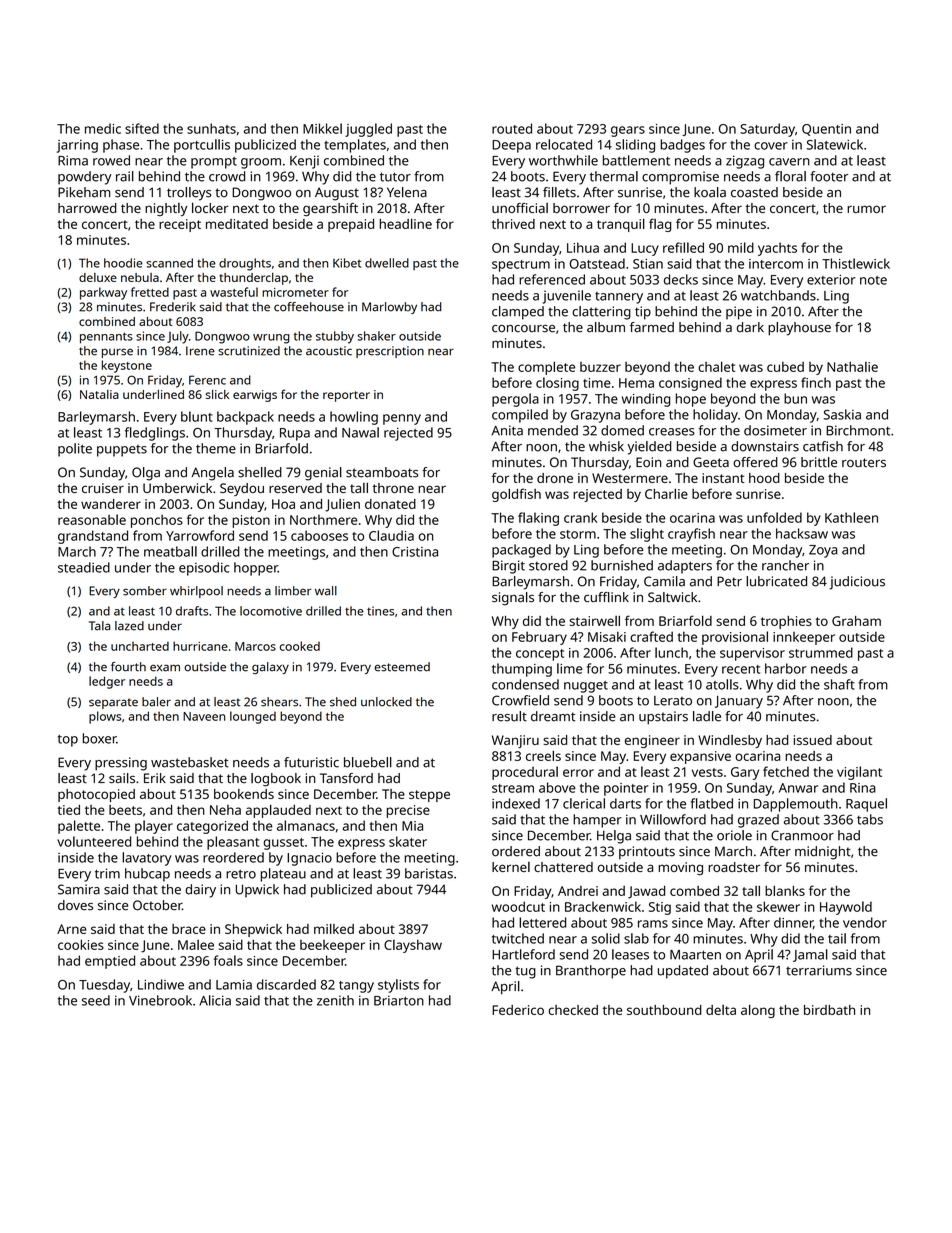 This page has height=1233, width=952. What do you see at coordinates (823, 551) in the page?
I see `Zoya` at bounding box center [823, 551].
